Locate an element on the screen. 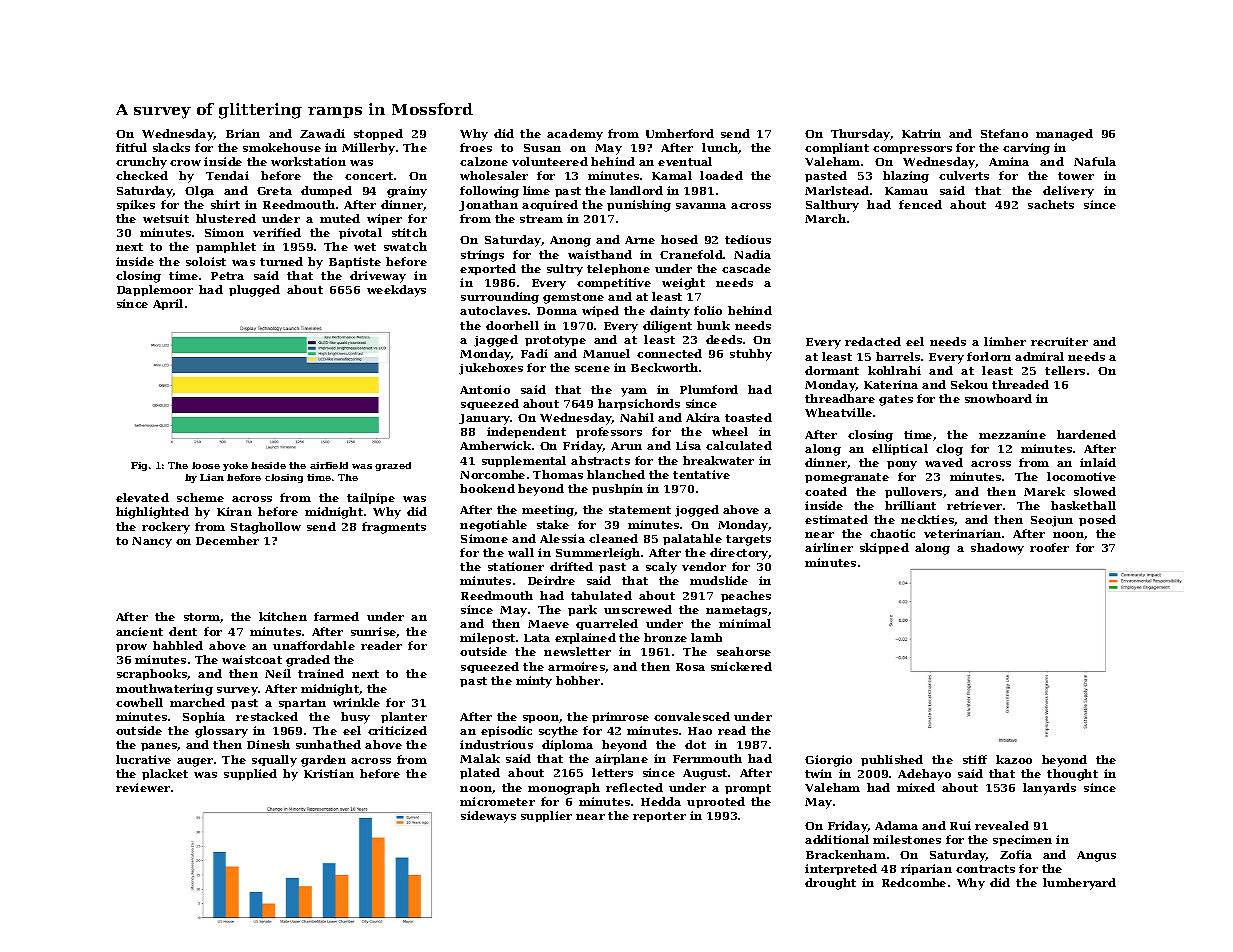 Image resolution: width=1233 pixels, height=952 pixels. beside is located at coordinates (268, 465).
